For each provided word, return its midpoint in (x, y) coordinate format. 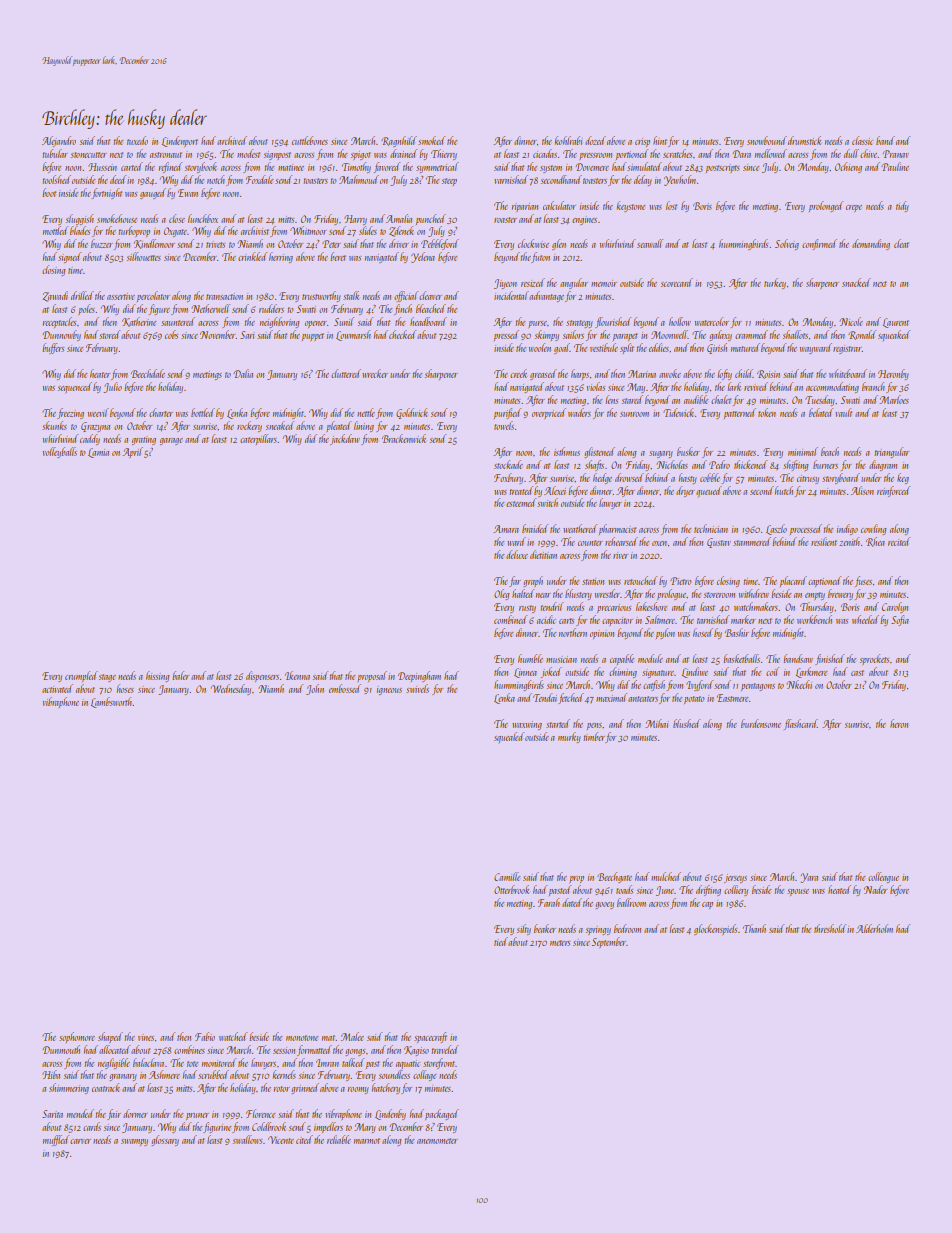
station (593, 581)
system (551, 169)
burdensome (761, 723)
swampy (134, 1142)
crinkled (252, 256)
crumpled (81, 676)
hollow (680, 321)
